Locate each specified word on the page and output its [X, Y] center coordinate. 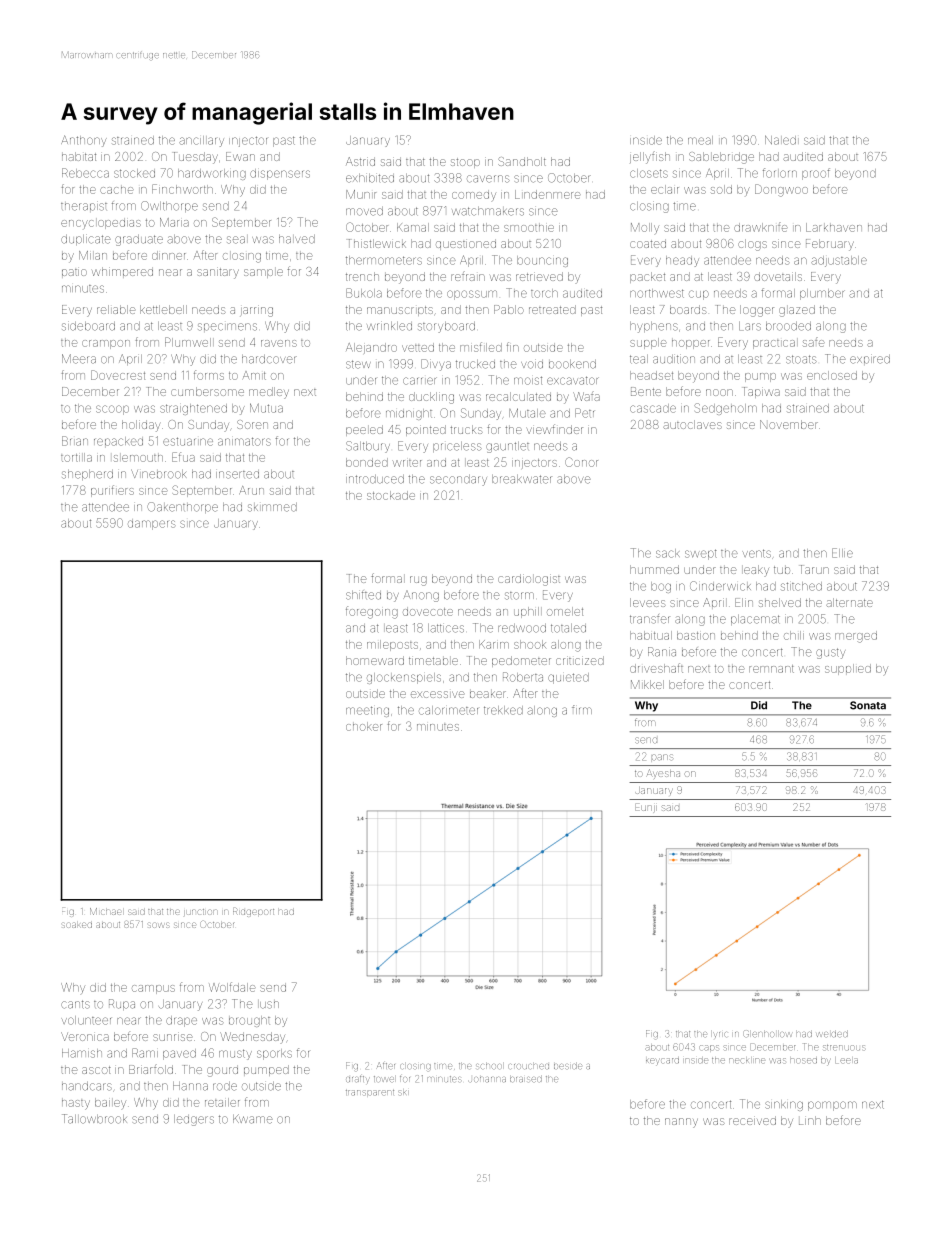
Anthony [84, 141]
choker [364, 726]
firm [582, 709]
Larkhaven [834, 227]
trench [362, 276]
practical [774, 344]
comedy [474, 195]
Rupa [122, 1004]
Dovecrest [118, 375]
